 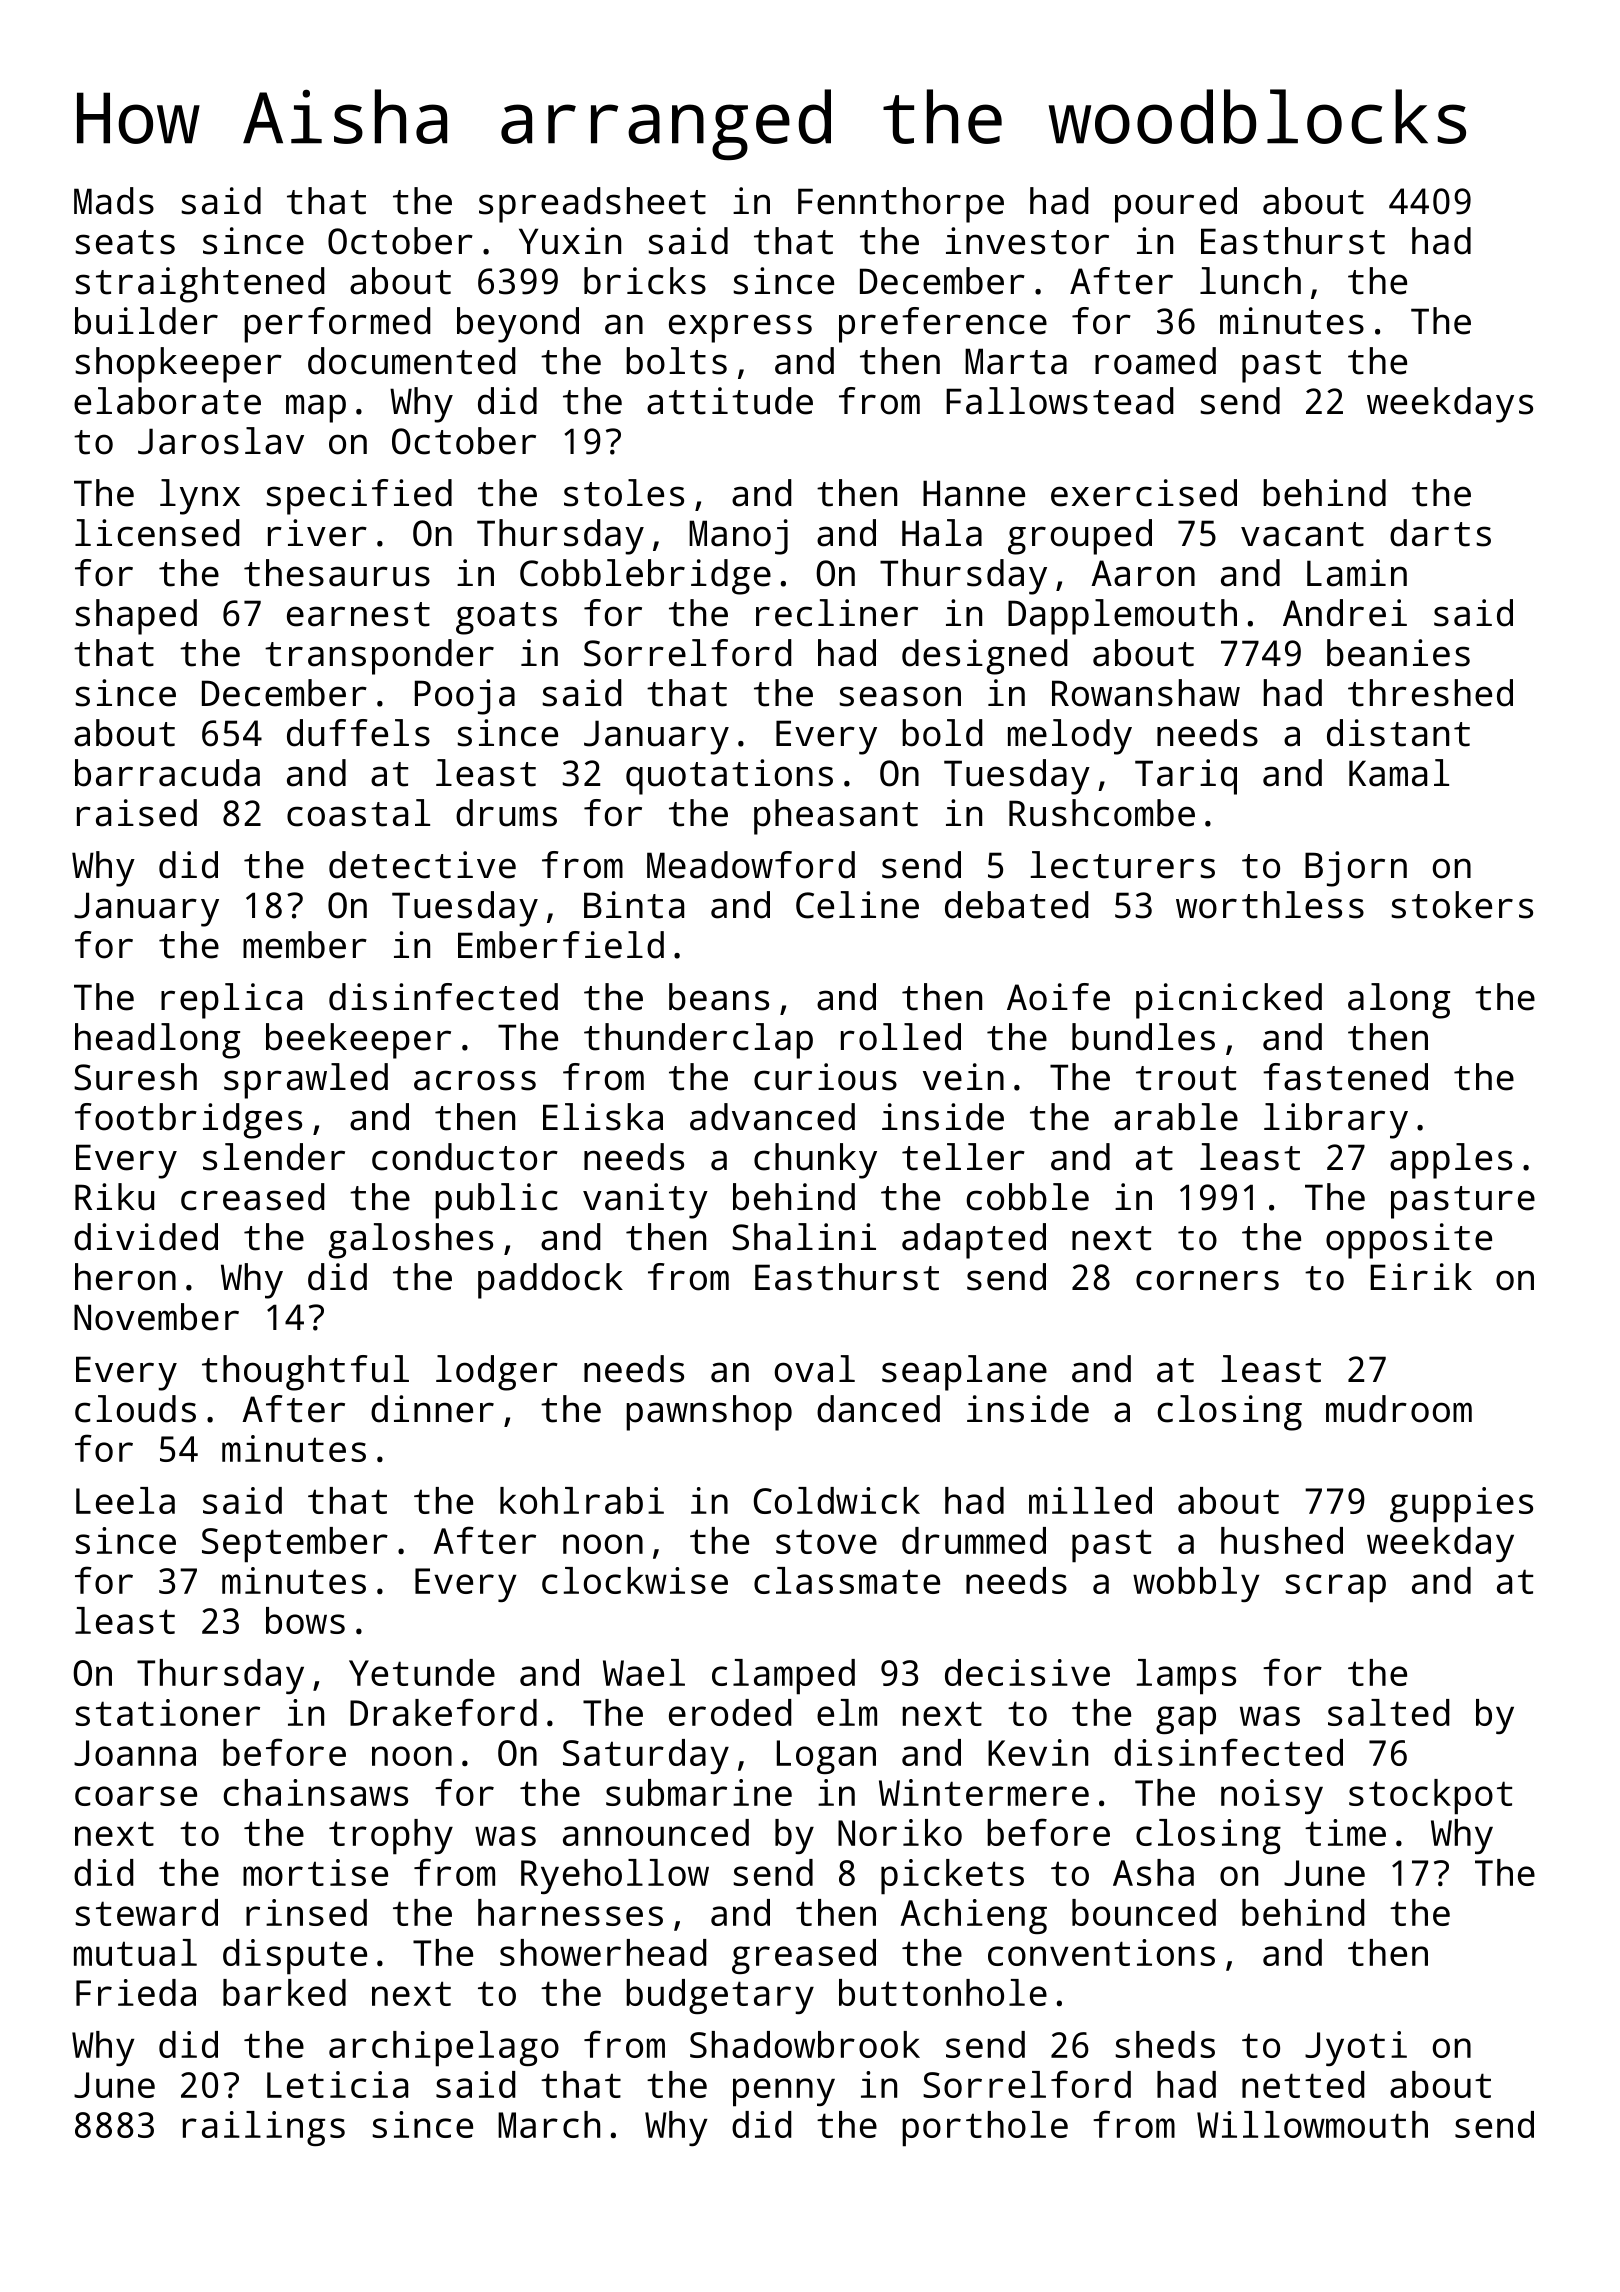 I want to click on spreadsheet, so click(x=592, y=205).
